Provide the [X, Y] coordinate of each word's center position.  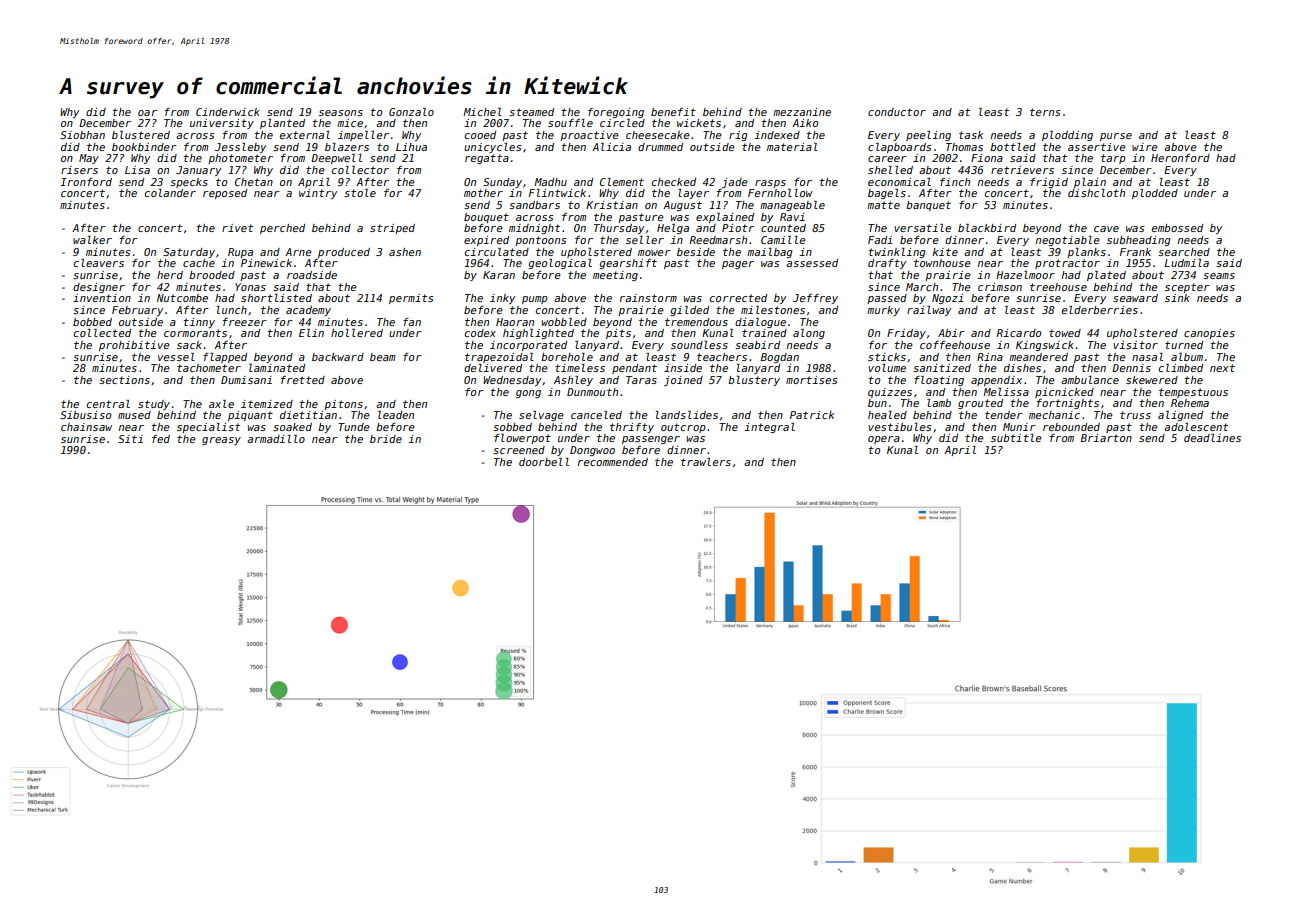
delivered [493, 368]
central [108, 404]
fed [161, 439]
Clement [622, 182]
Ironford [86, 182]
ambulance [1090, 380]
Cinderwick [228, 112]
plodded [1155, 194]
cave [1106, 229]
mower [654, 253]
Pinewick [266, 263]
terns [1045, 112]
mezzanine [802, 112]
